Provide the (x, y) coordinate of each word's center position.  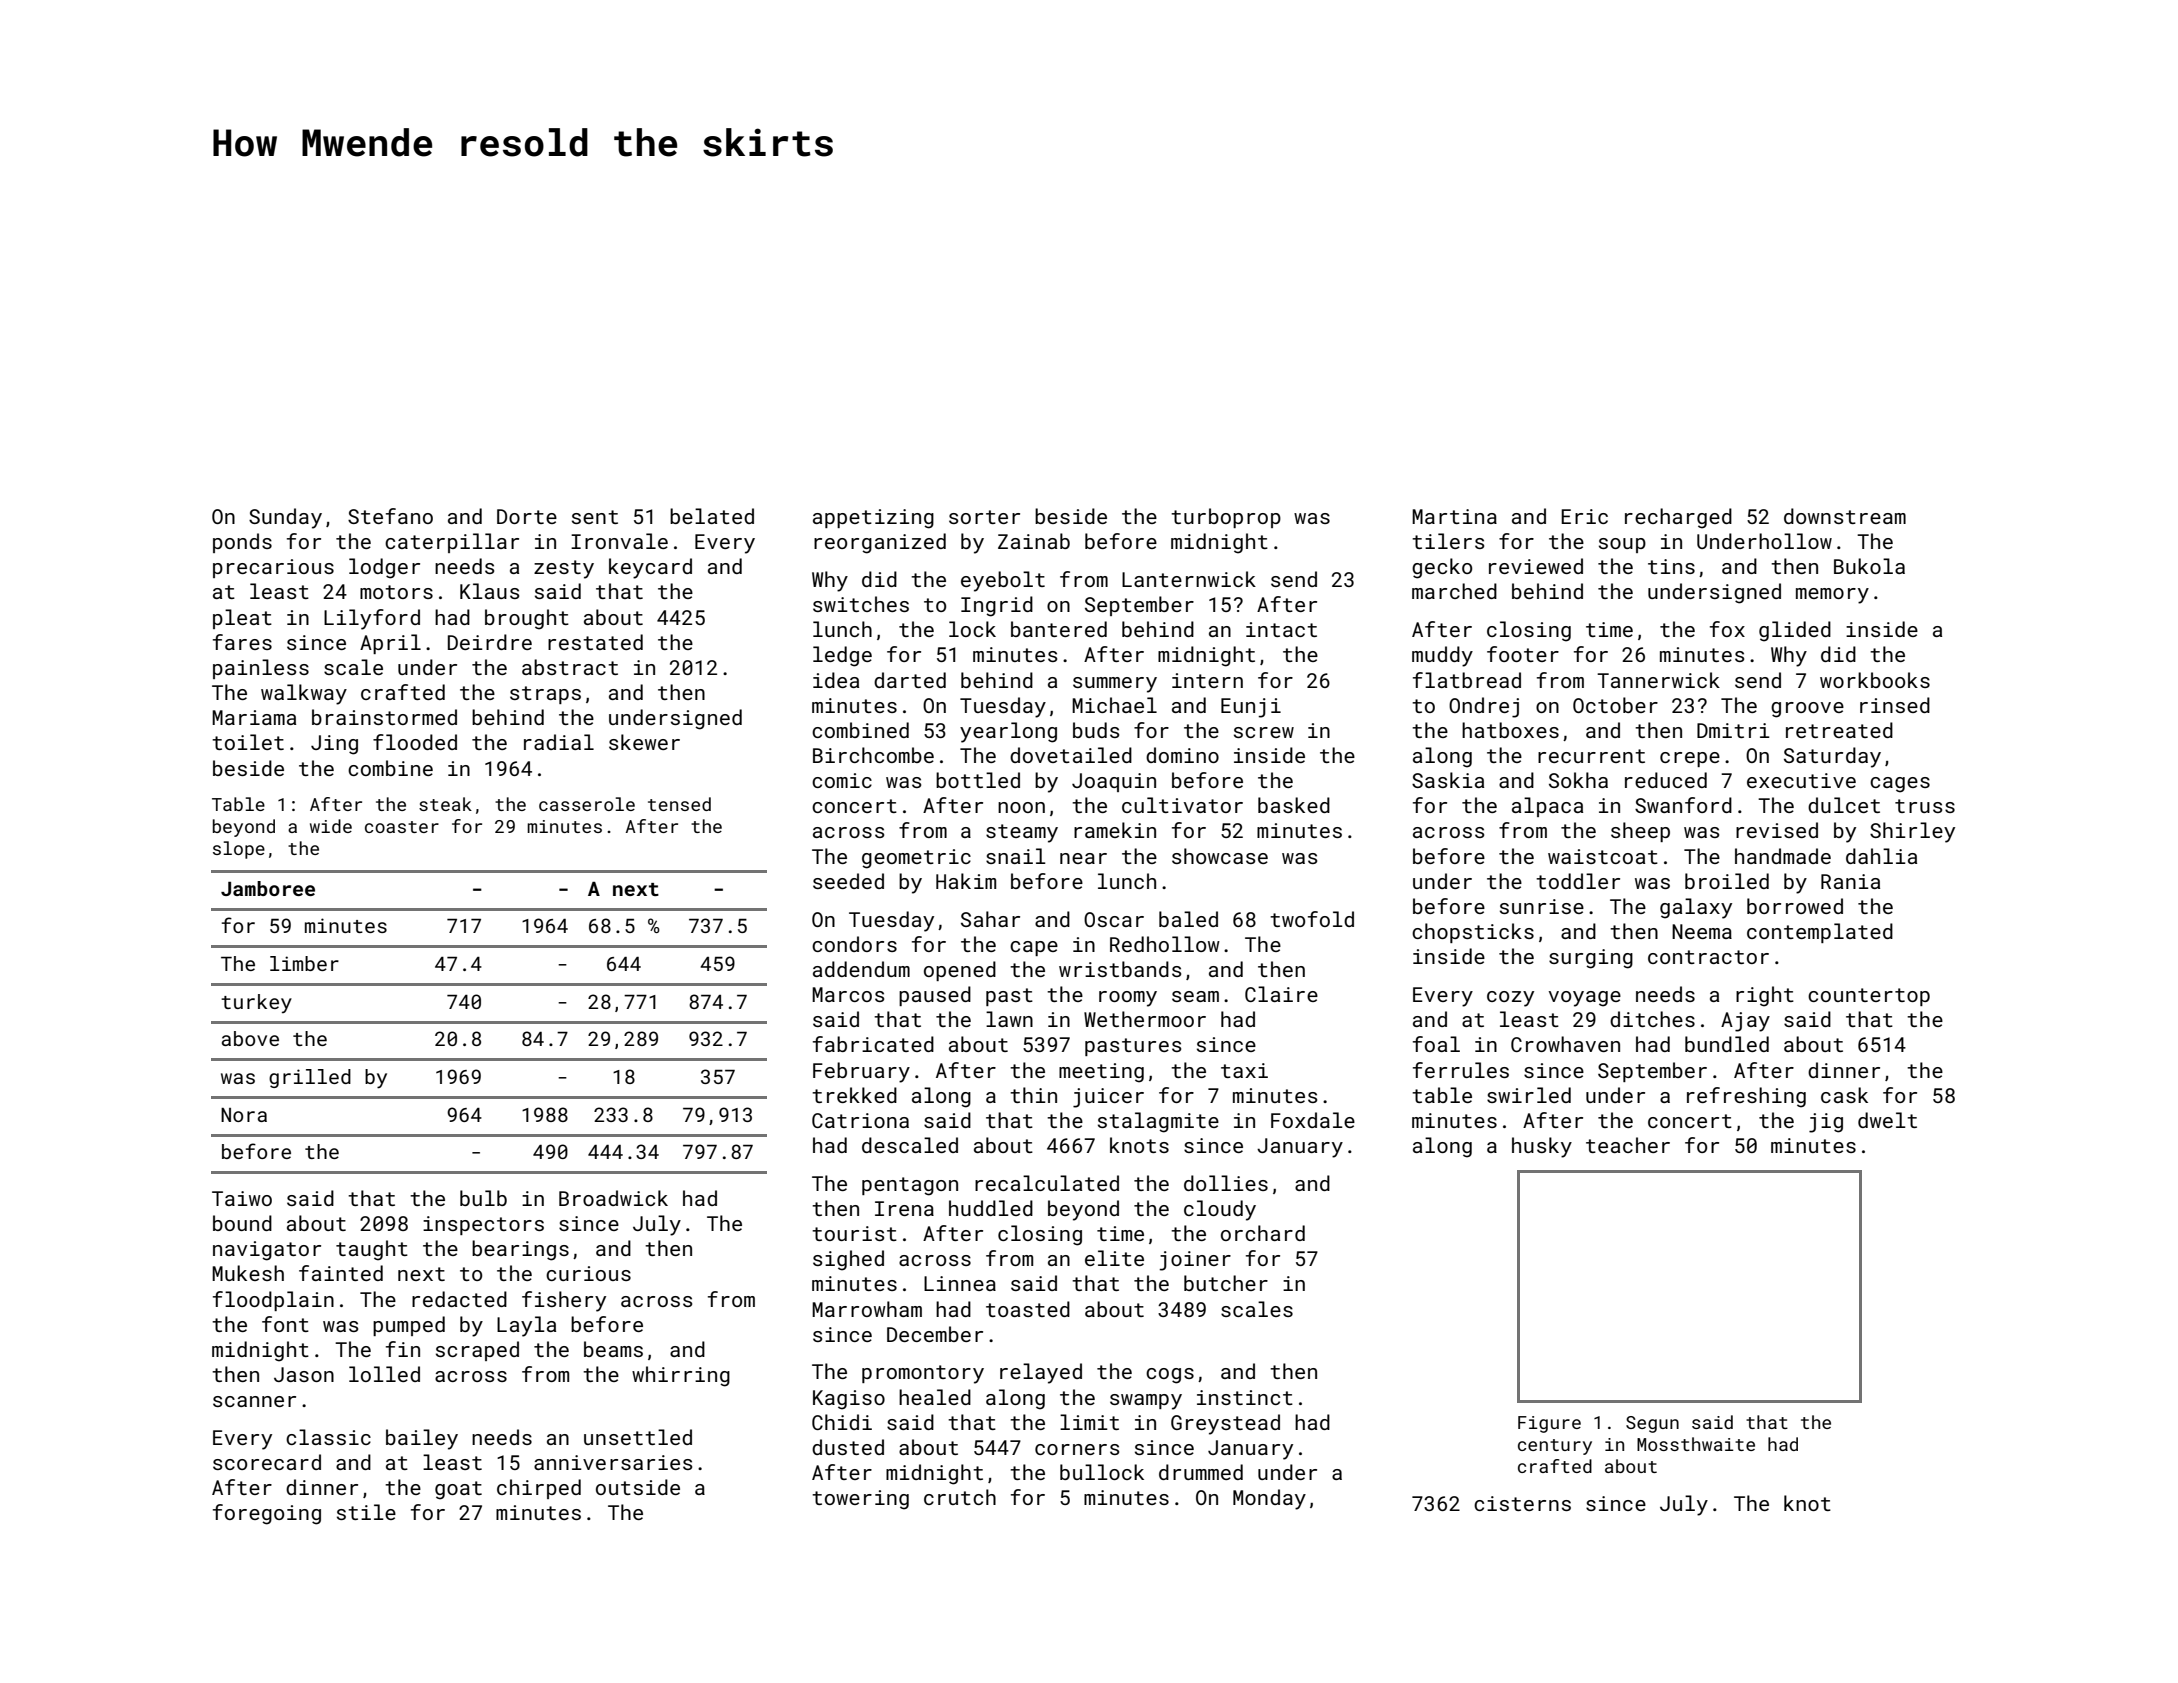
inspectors (483, 1225)
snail (1016, 856)
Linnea (960, 1283)
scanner (254, 1401)
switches (861, 604)
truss (1925, 806)
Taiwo (242, 1198)
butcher (1226, 1283)
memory (1832, 596)
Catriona (860, 1120)
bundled (1727, 1044)
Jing (334, 745)
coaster (402, 827)
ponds (242, 543)
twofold (1312, 919)
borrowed (1795, 906)
